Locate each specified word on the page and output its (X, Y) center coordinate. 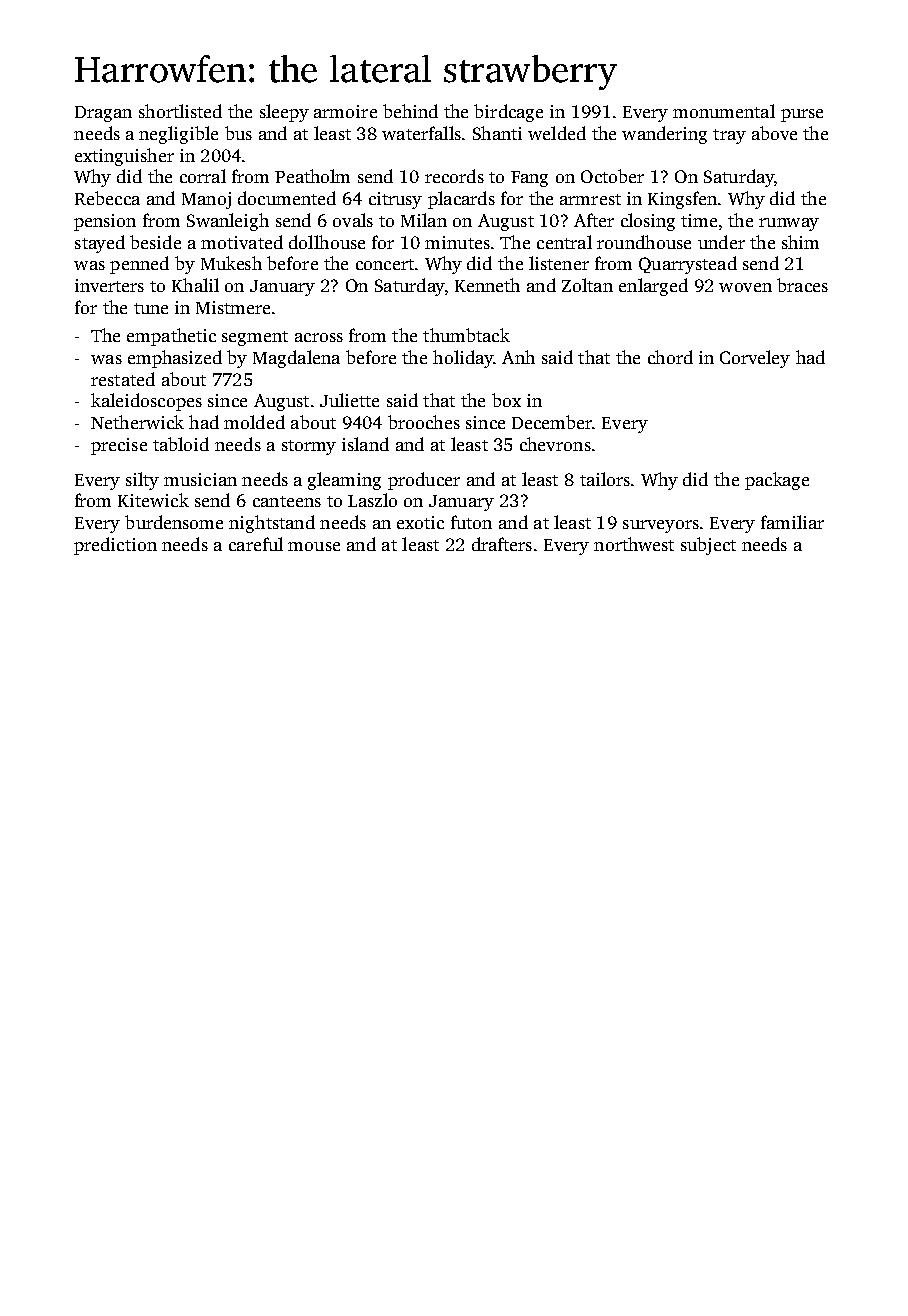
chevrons (555, 444)
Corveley (755, 359)
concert (385, 264)
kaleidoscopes (146, 402)
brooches (424, 422)
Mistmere (233, 307)
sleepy (284, 113)
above (774, 133)
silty (142, 481)
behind (410, 111)
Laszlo (372, 500)
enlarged (653, 287)
